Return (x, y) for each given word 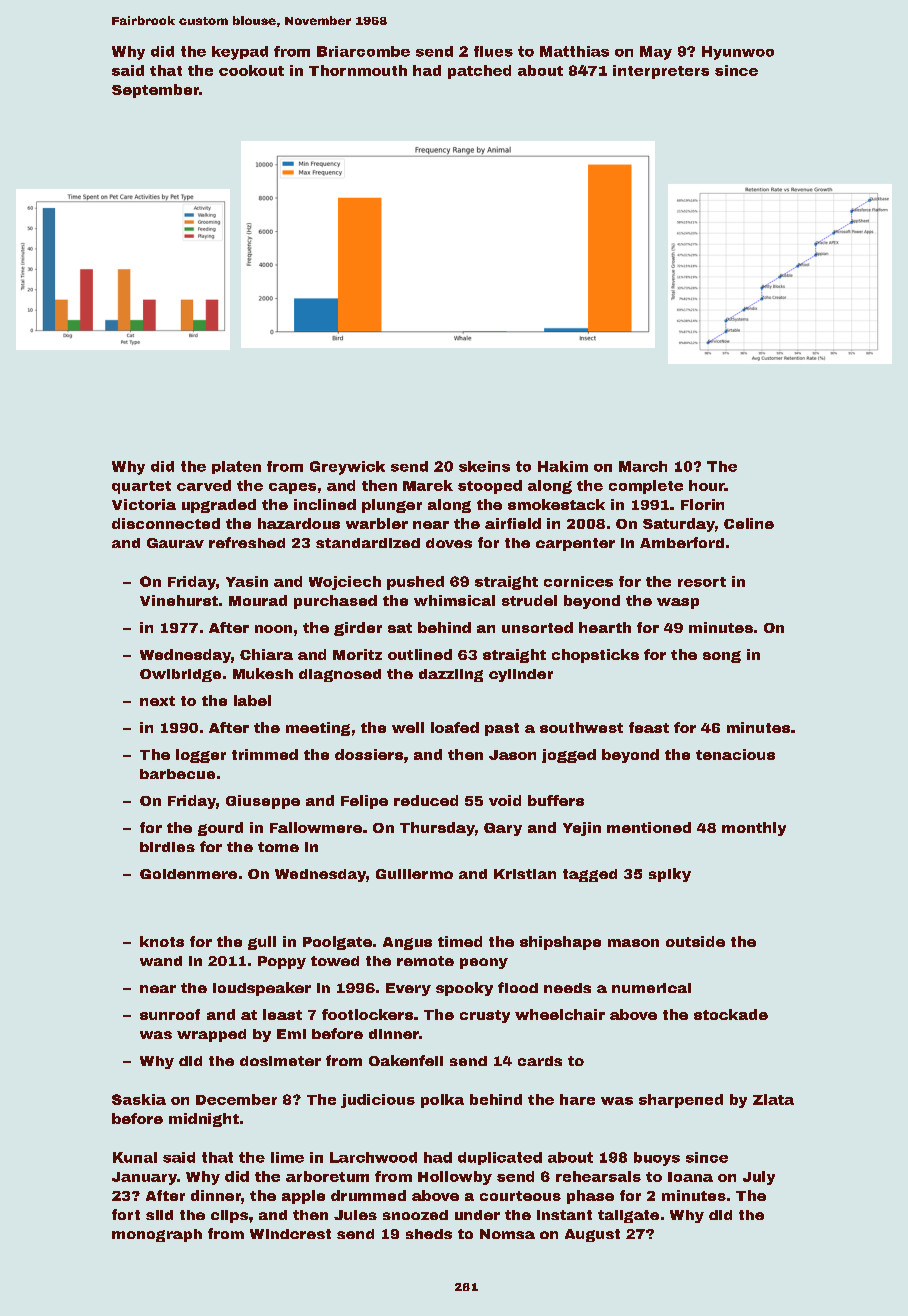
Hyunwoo (738, 53)
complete (646, 487)
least (282, 1014)
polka (442, 1101)
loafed (455, 727)
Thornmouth (358, 70)
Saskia (139, 1099)
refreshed (247, 542)
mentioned (649, 827)
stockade (731, 1014)
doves (449, 543)
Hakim (563, 466)
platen (236, 467)
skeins (484, 466)
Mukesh (263, 673)
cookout (251, 70)
